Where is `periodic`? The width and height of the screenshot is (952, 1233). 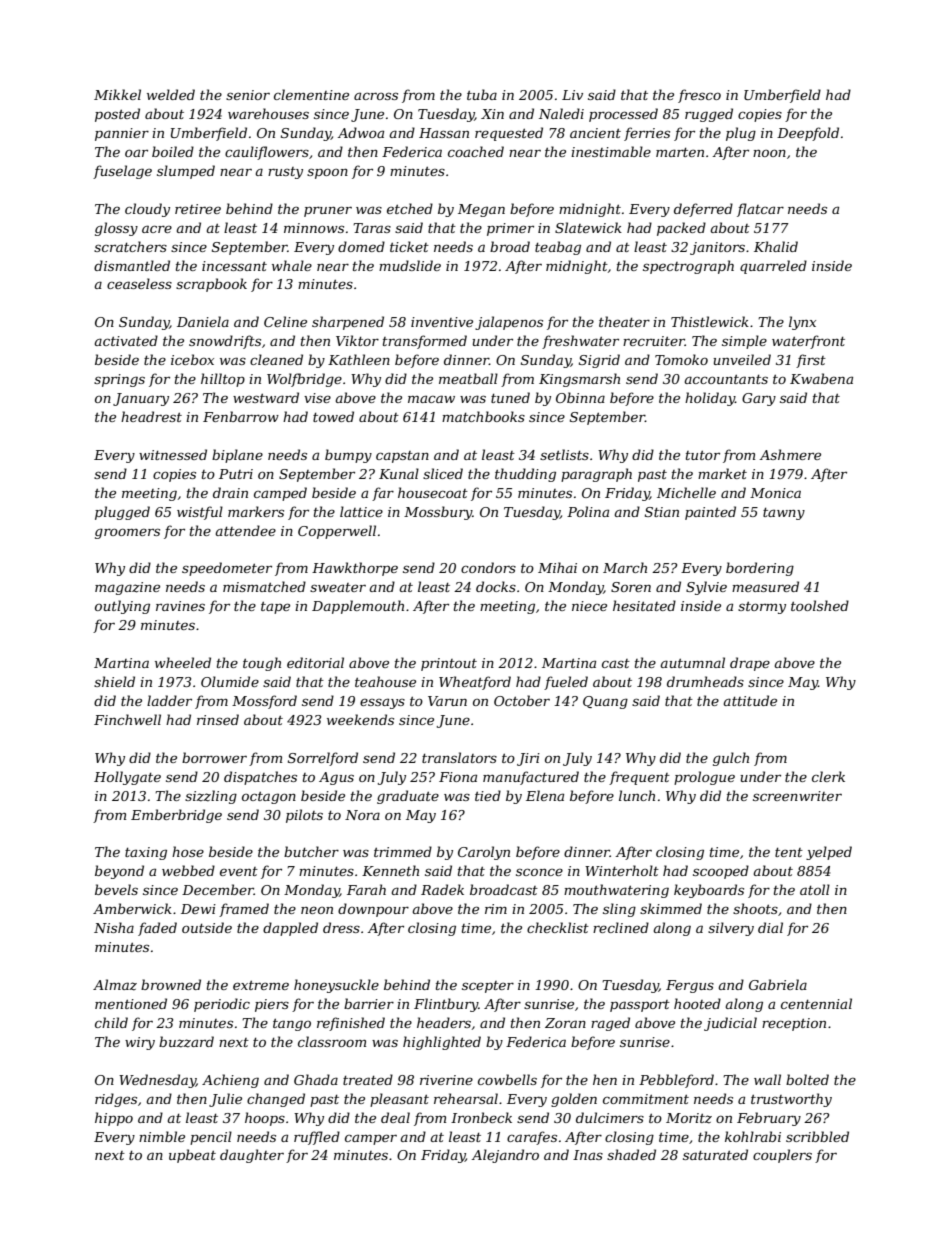
periodic is located at coordinates (222, 1005).
